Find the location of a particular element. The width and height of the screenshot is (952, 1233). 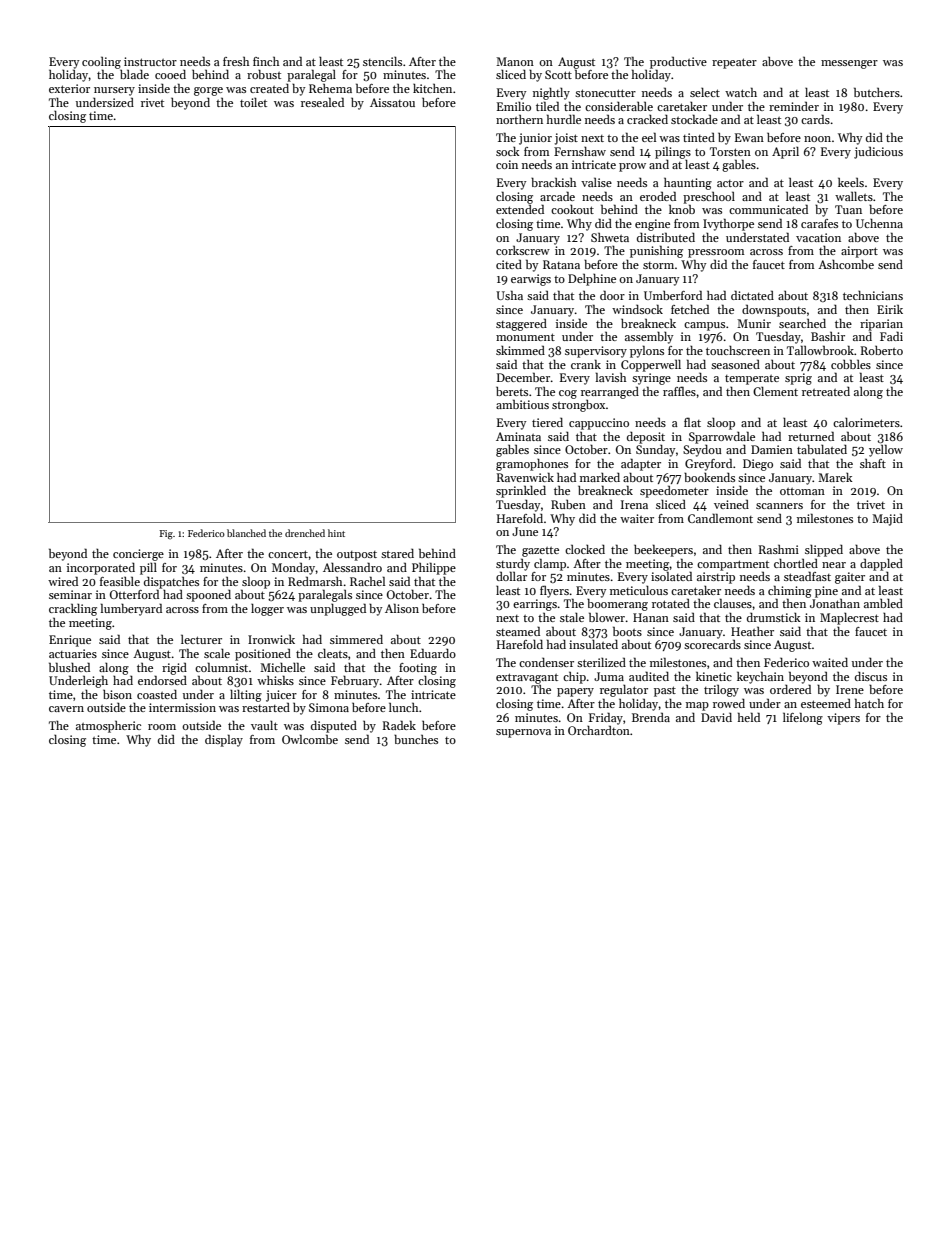

Aissatou is located at coordinates (392, 102).
